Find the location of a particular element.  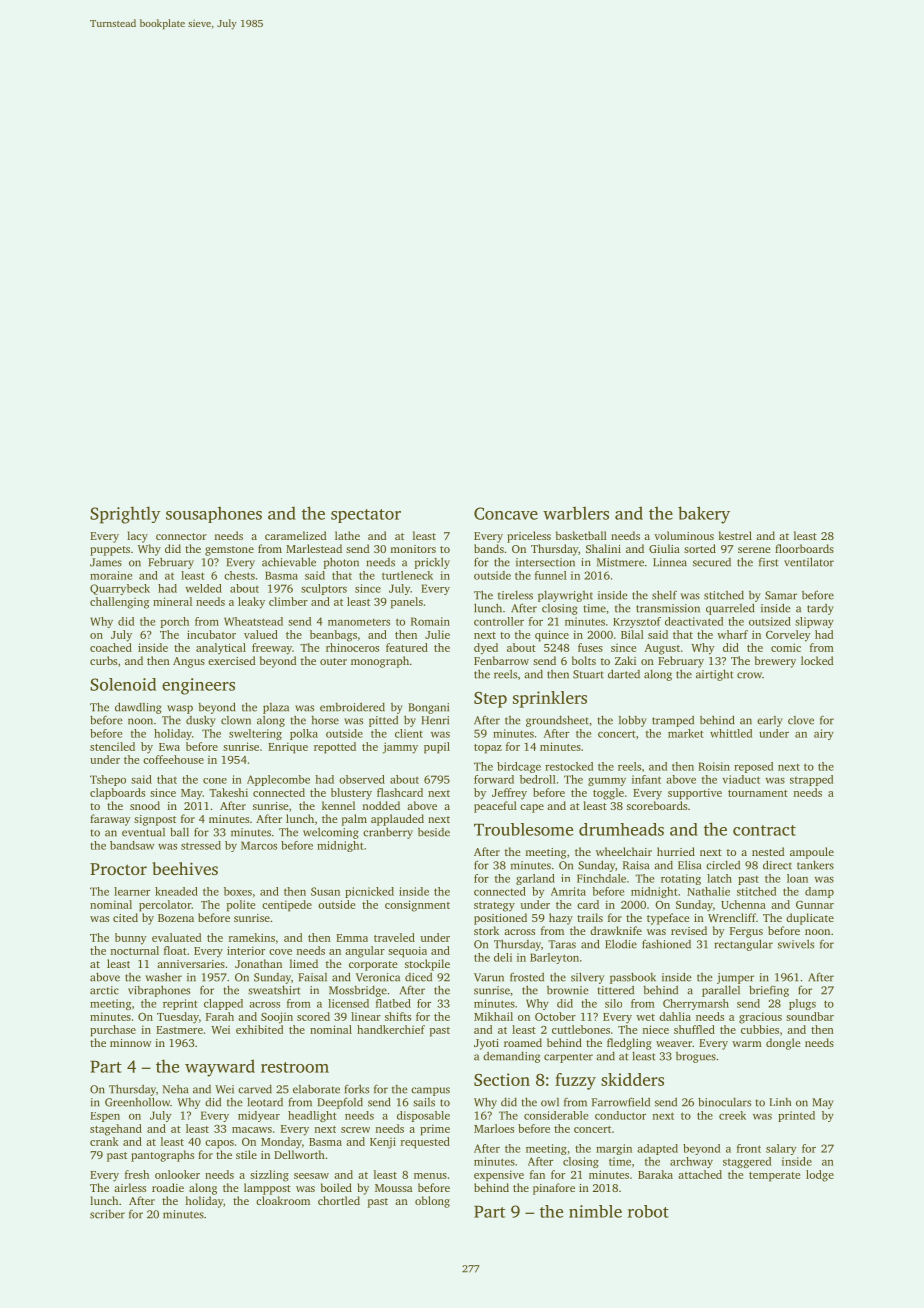

robot is located at coordinates (648, 1211).
